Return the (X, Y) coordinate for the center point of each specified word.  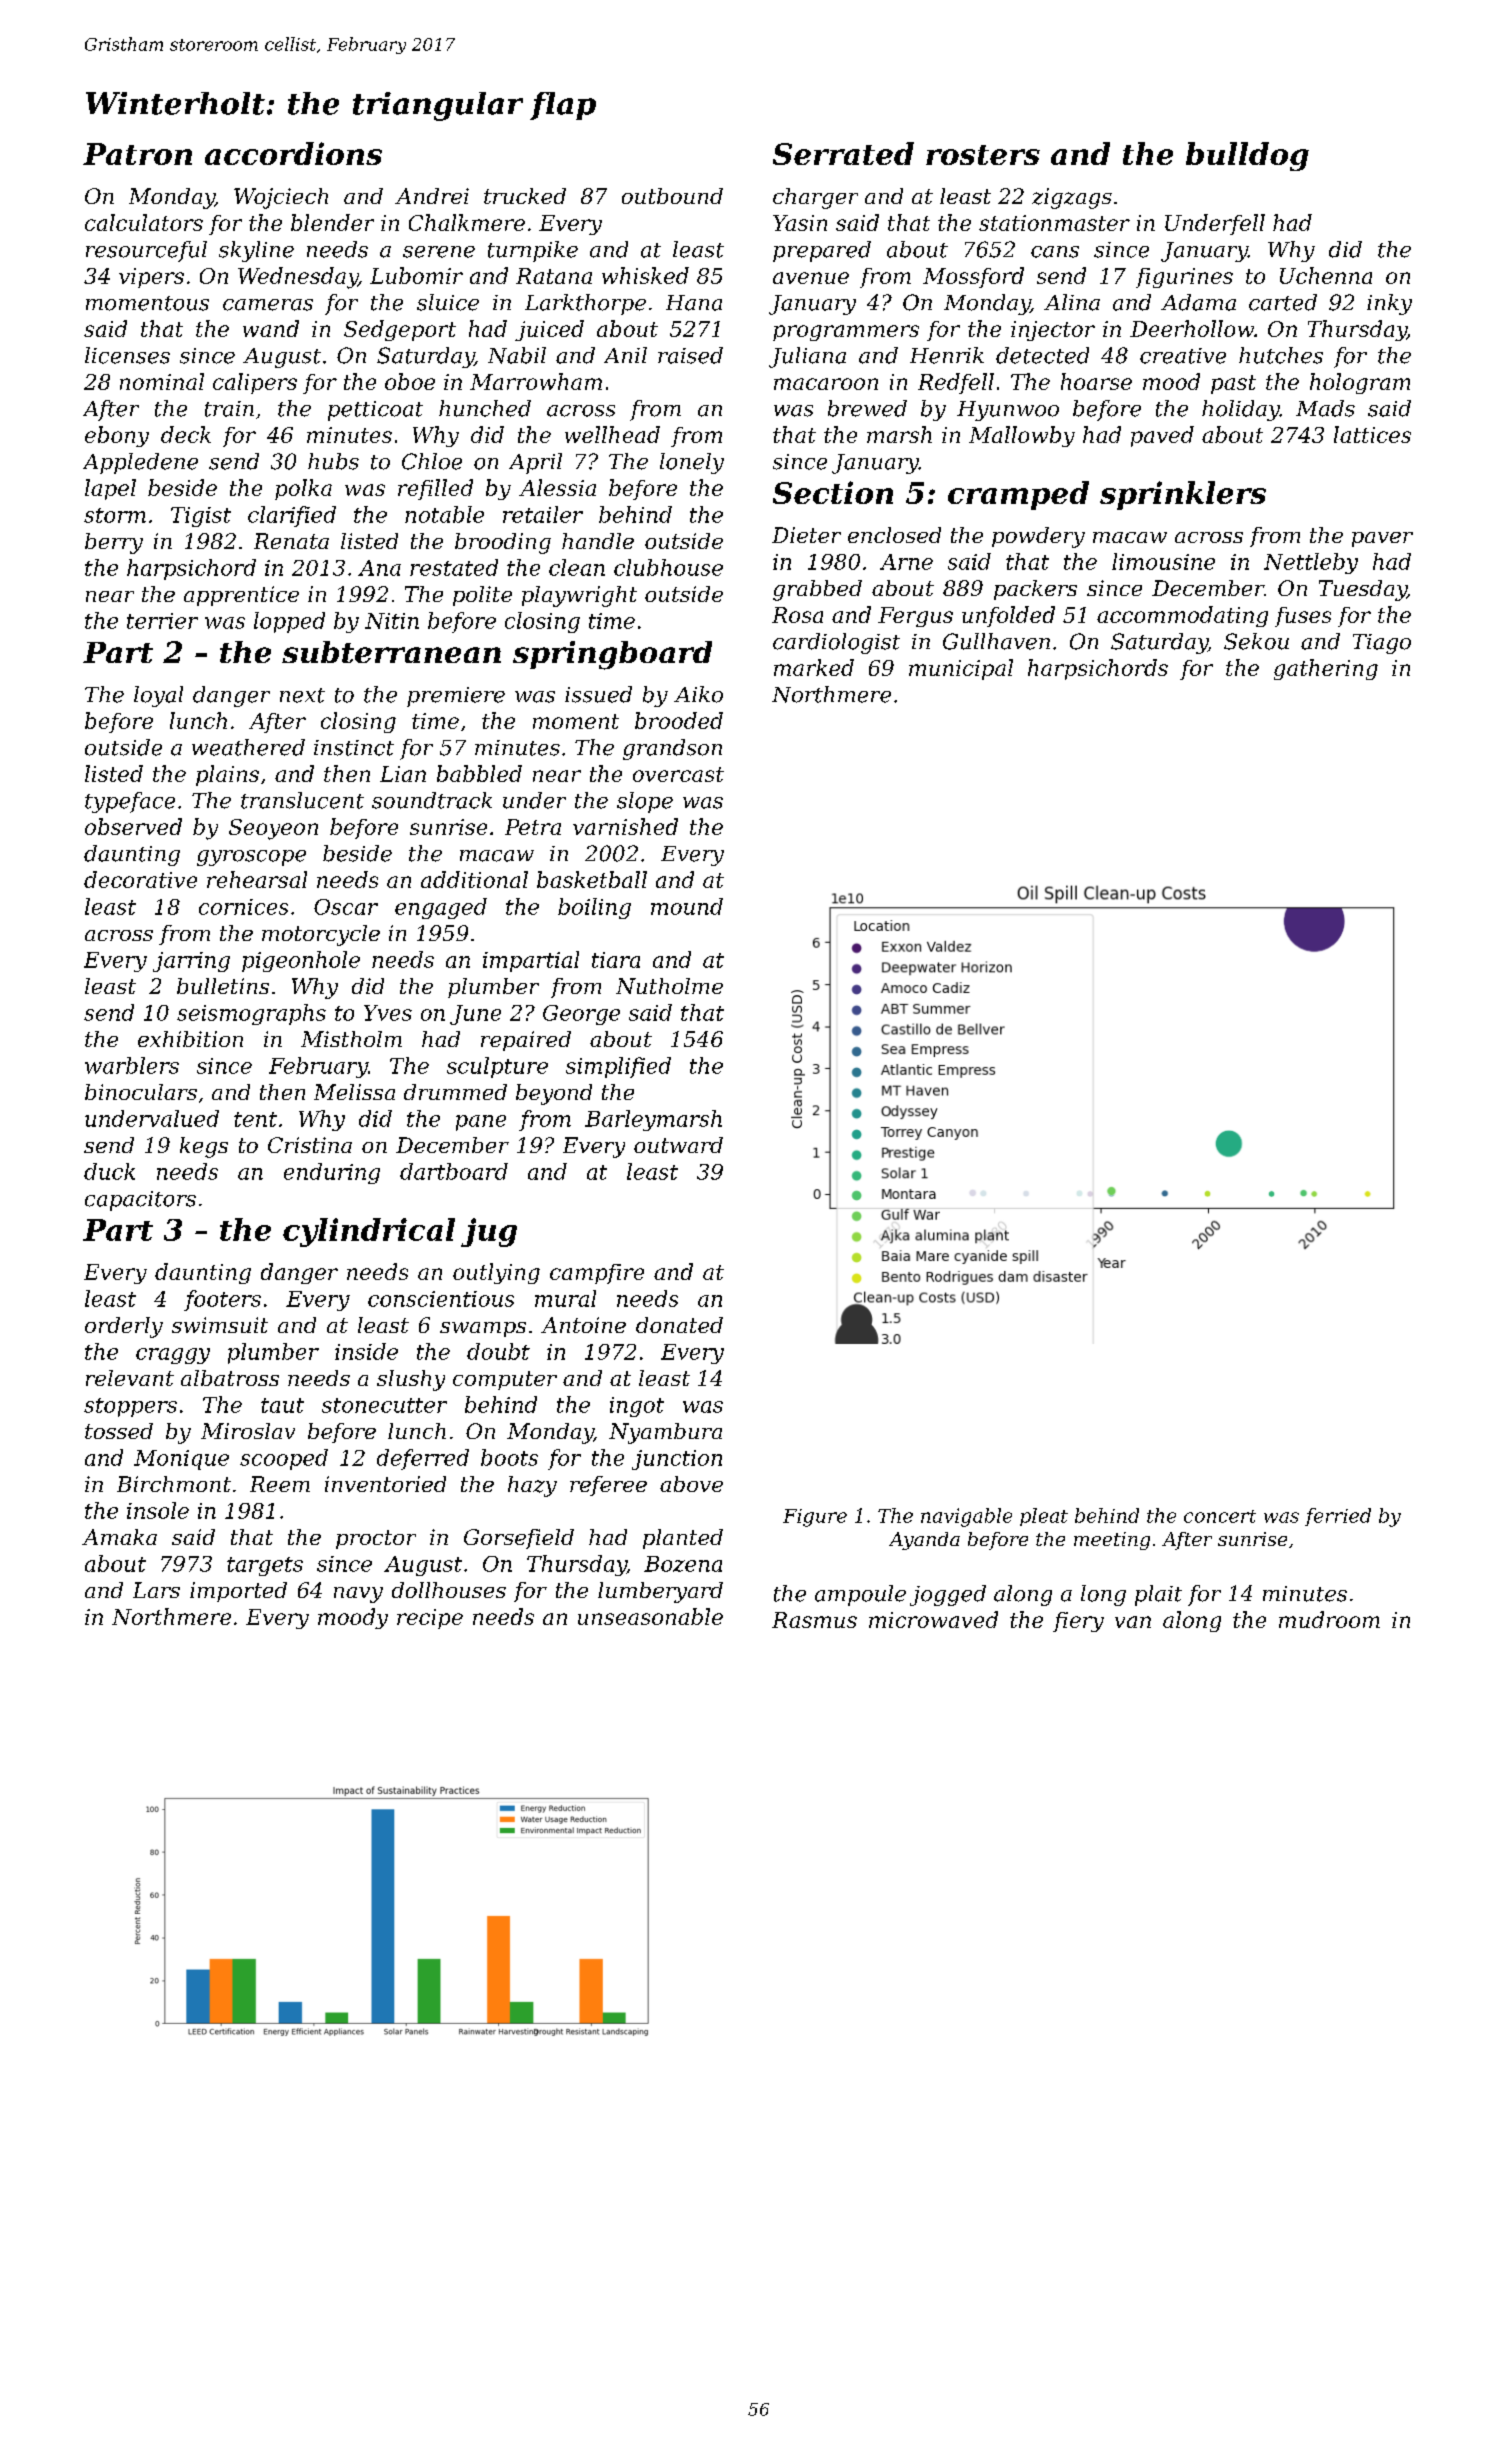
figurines (1184, 278)
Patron (137, 154)
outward (678, 1145)
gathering (1326, 669)
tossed (119, 1431)
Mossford (973, 277)
